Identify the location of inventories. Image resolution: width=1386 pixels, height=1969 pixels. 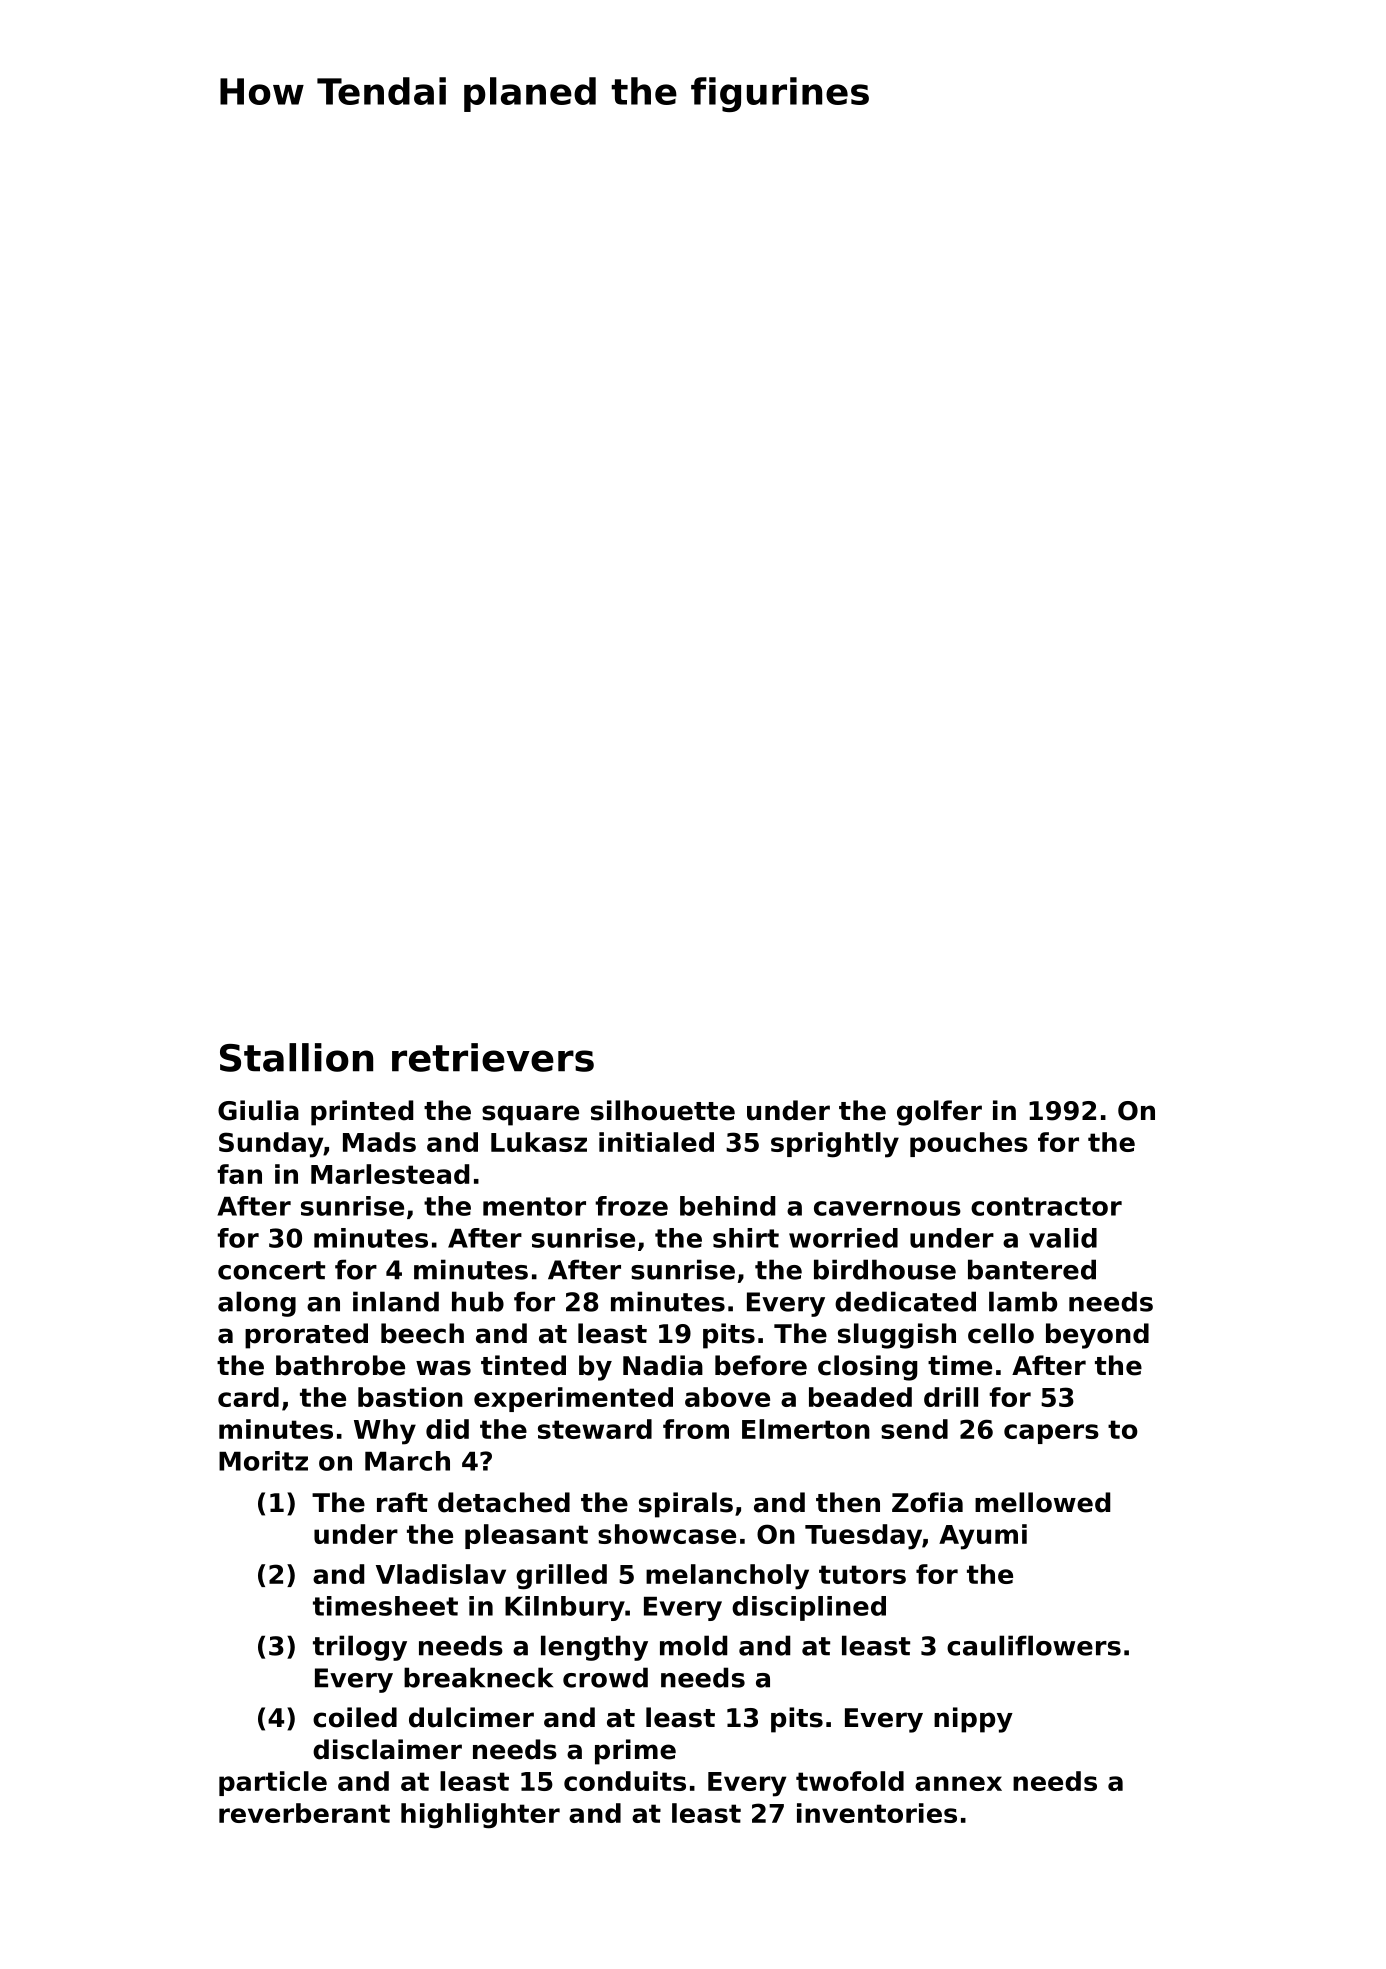
(877, 1813).
